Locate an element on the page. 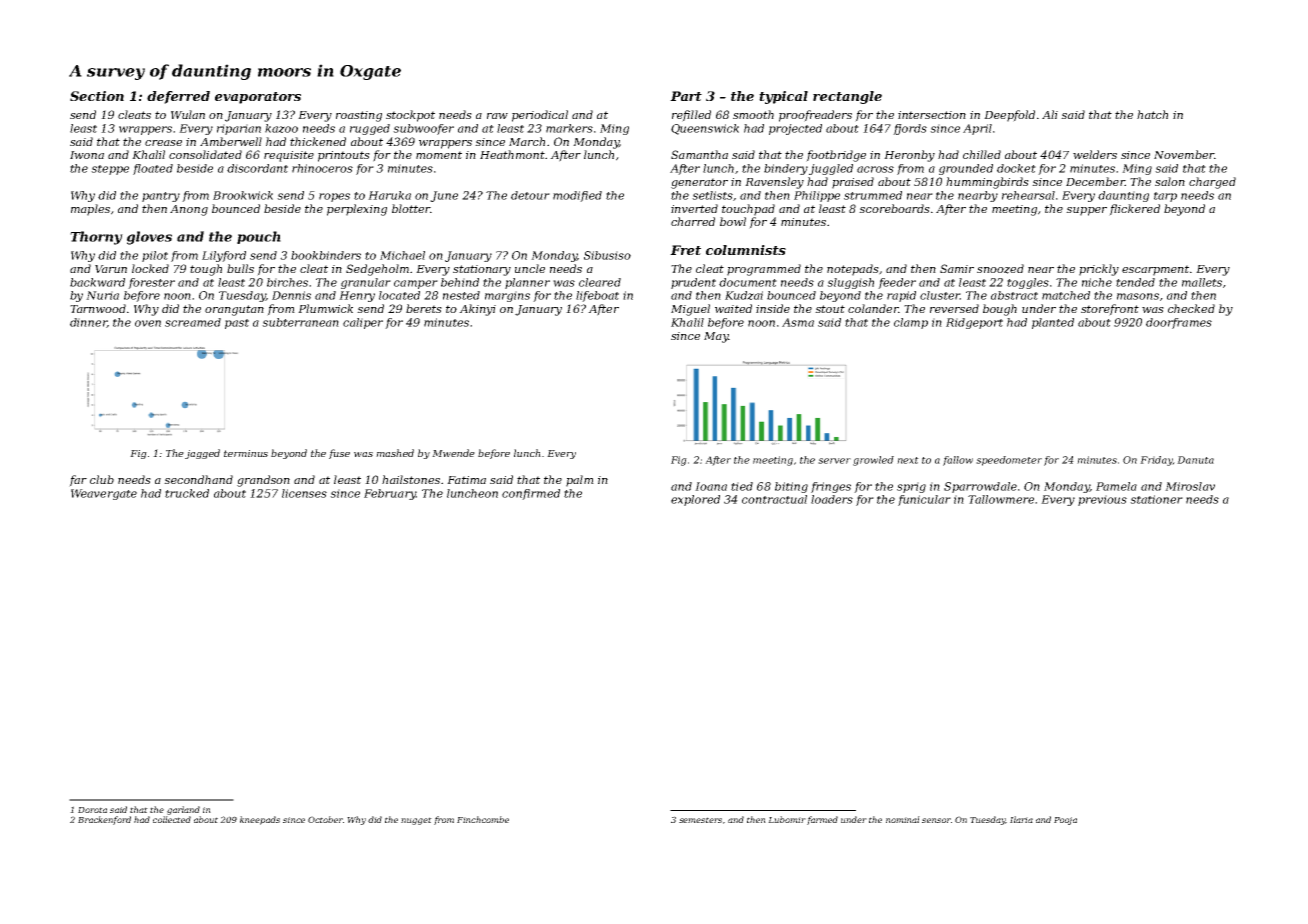 This page has height=924, width=1308. Ilaria is located at coordinates (1021, 819).
